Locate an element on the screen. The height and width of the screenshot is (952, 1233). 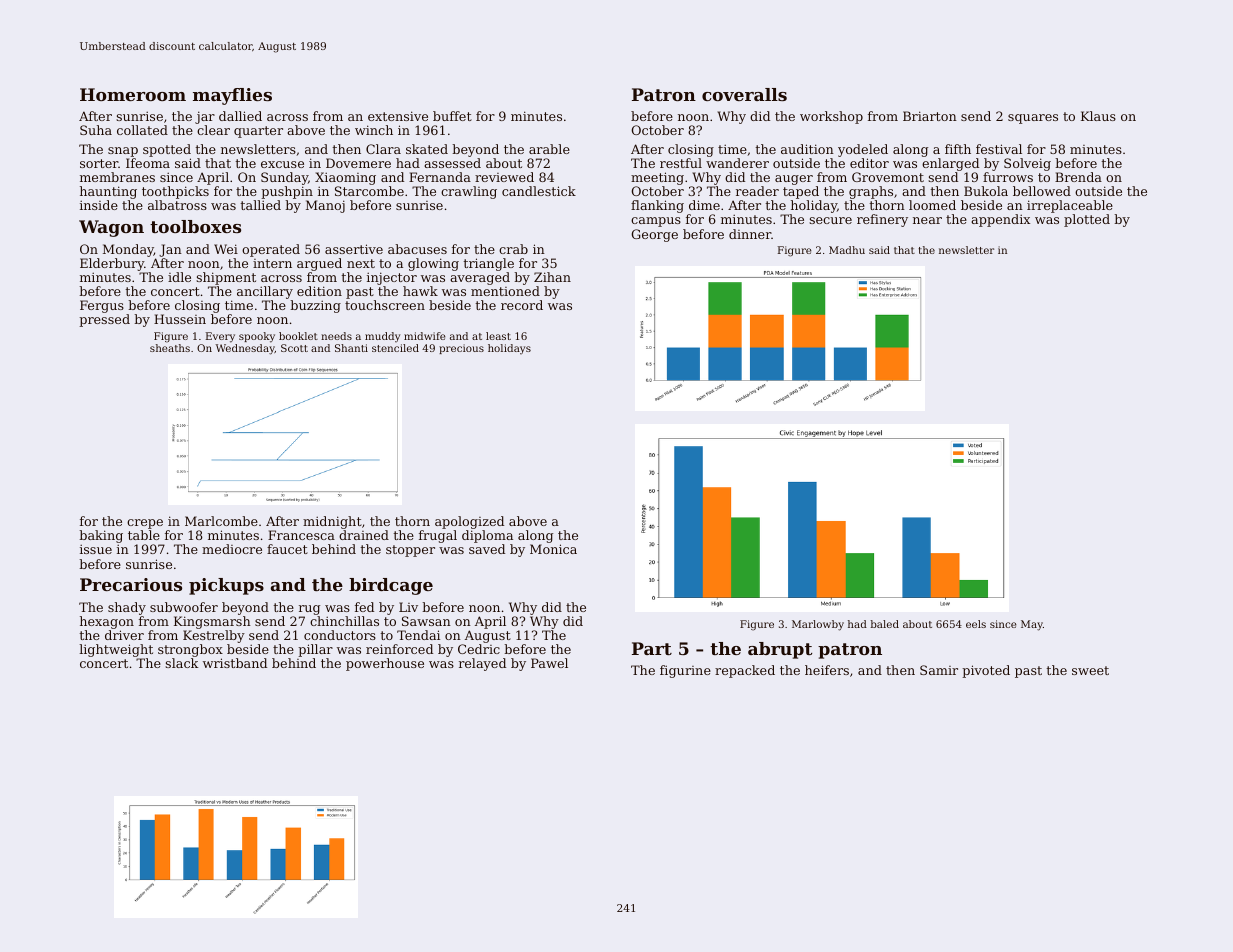
jar is located at coordinates (205, 117).
